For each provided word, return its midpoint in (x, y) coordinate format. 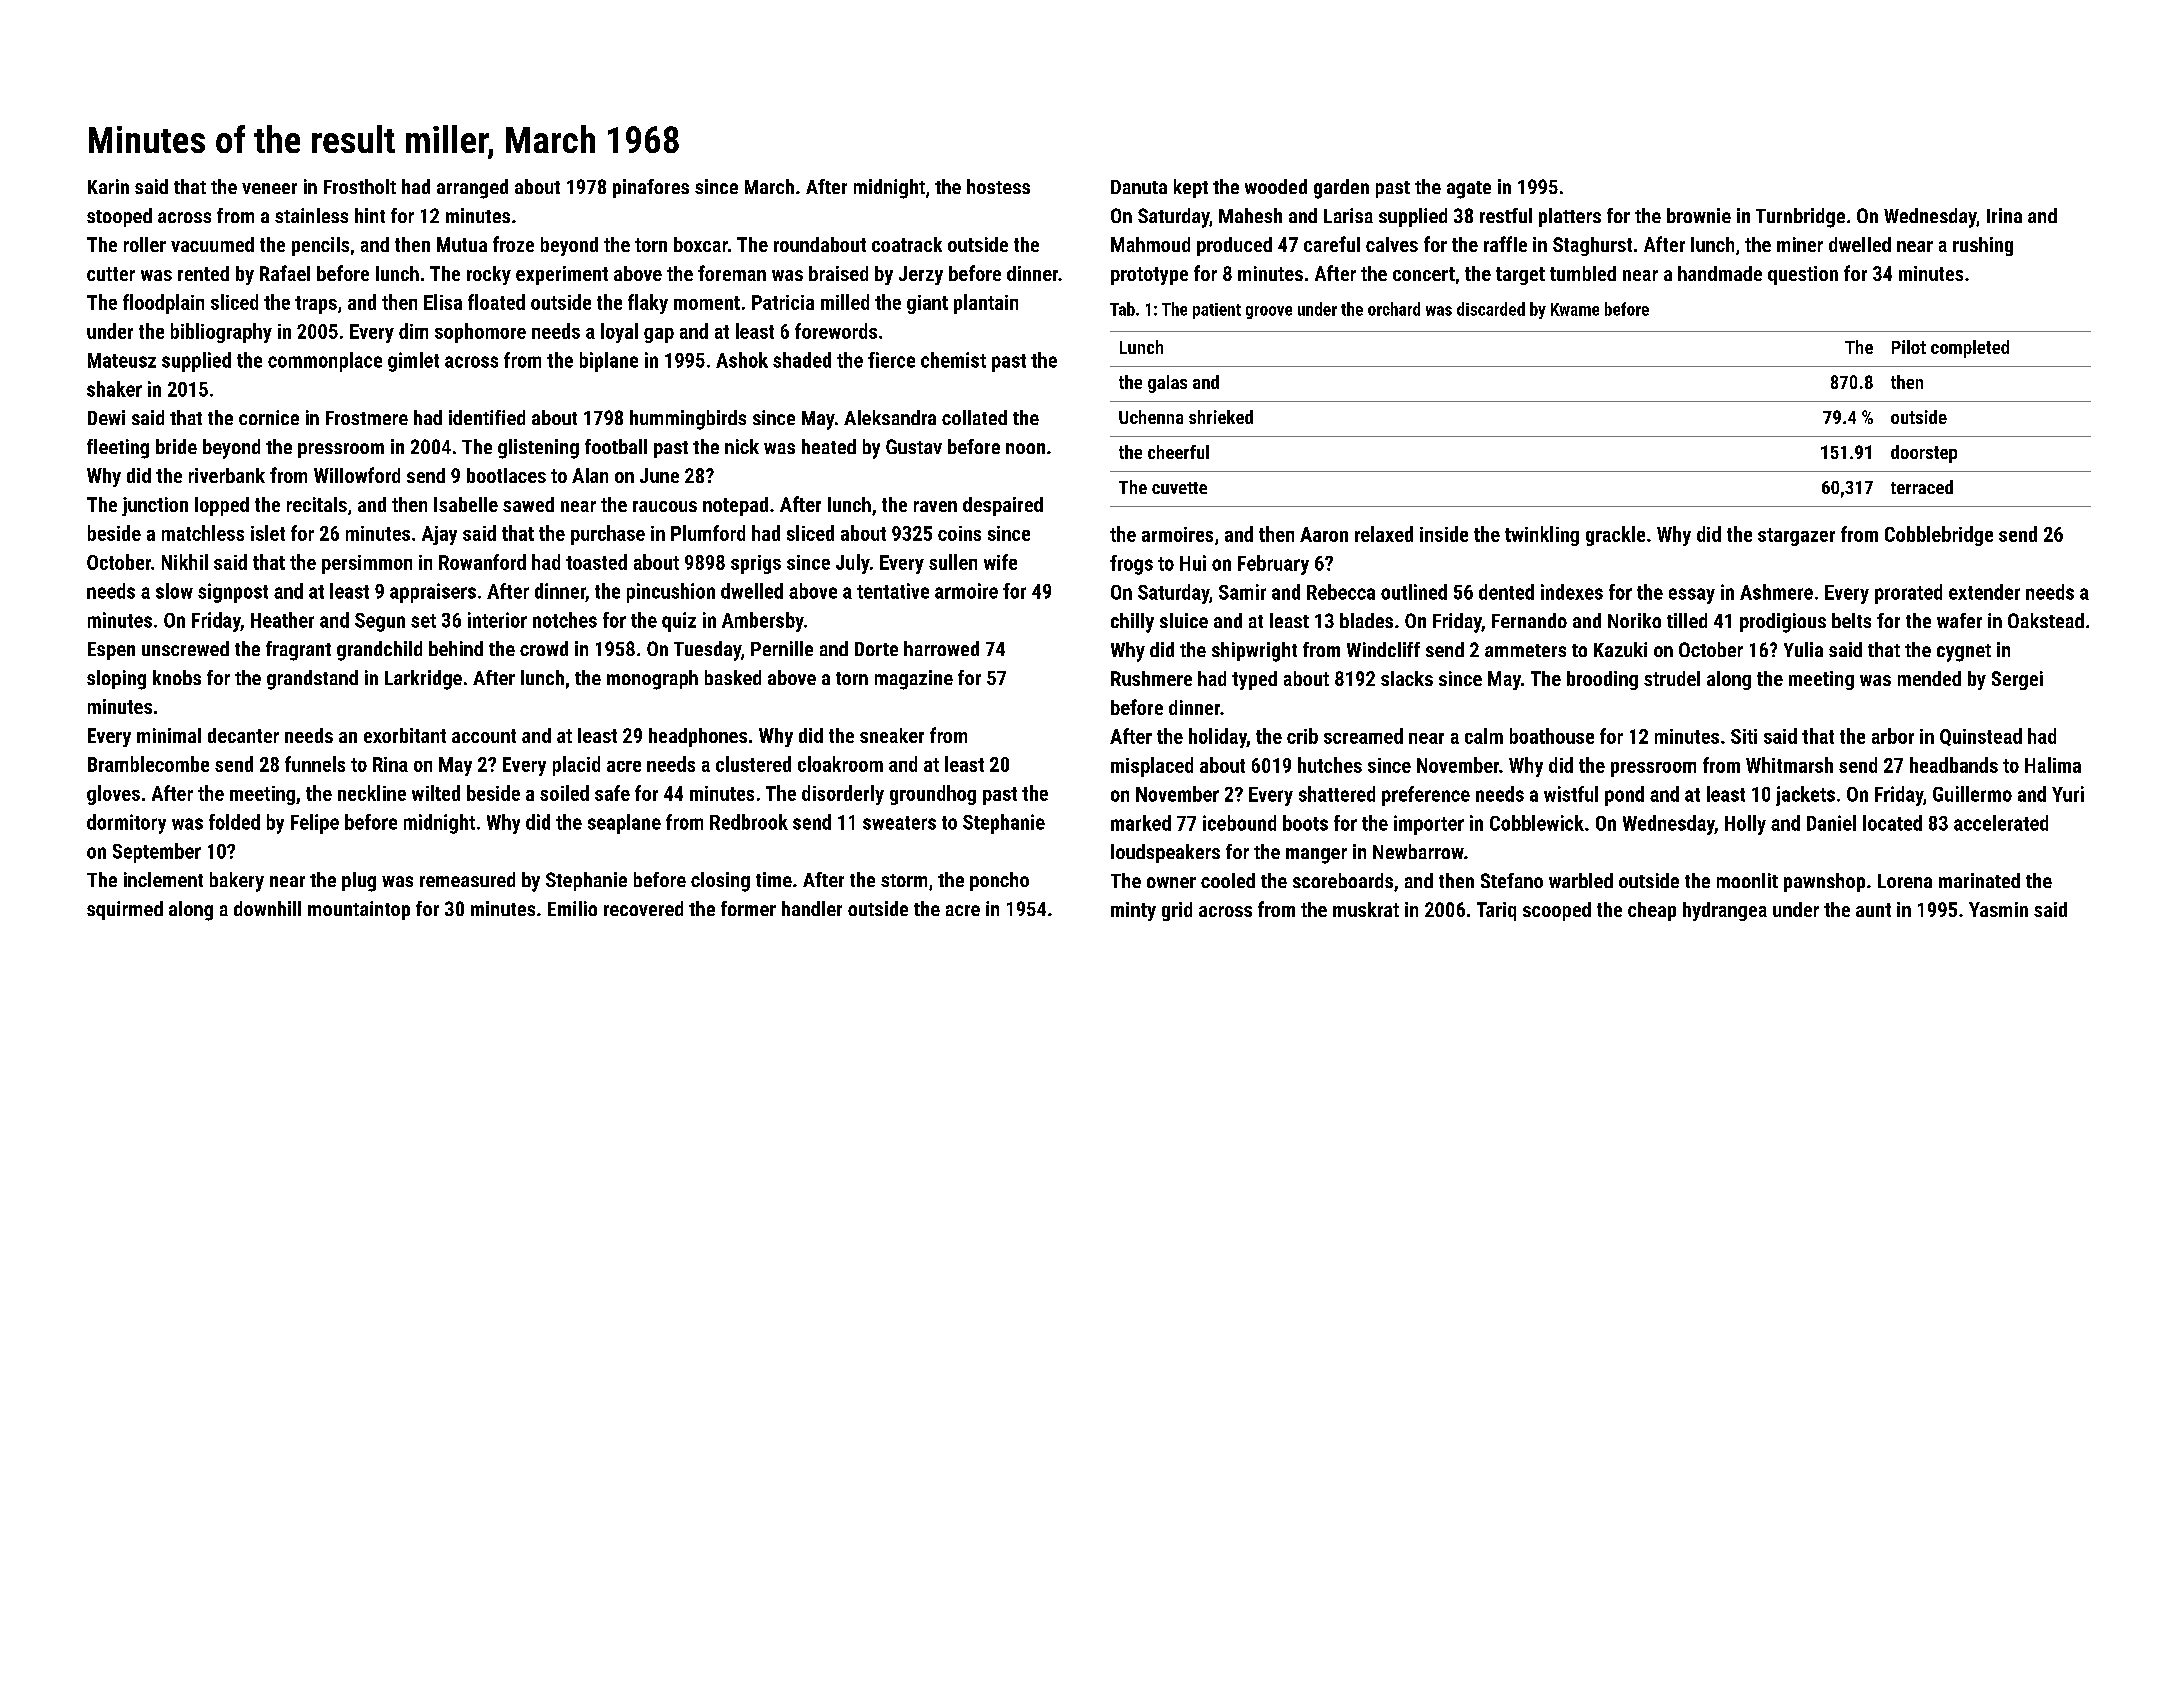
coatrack (907, 244)
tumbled (1583, 273)
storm (904, 880)
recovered (643, 908)
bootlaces (506, 475)
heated (829, 446)
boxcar (701, 244)
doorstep (1924, 454)
